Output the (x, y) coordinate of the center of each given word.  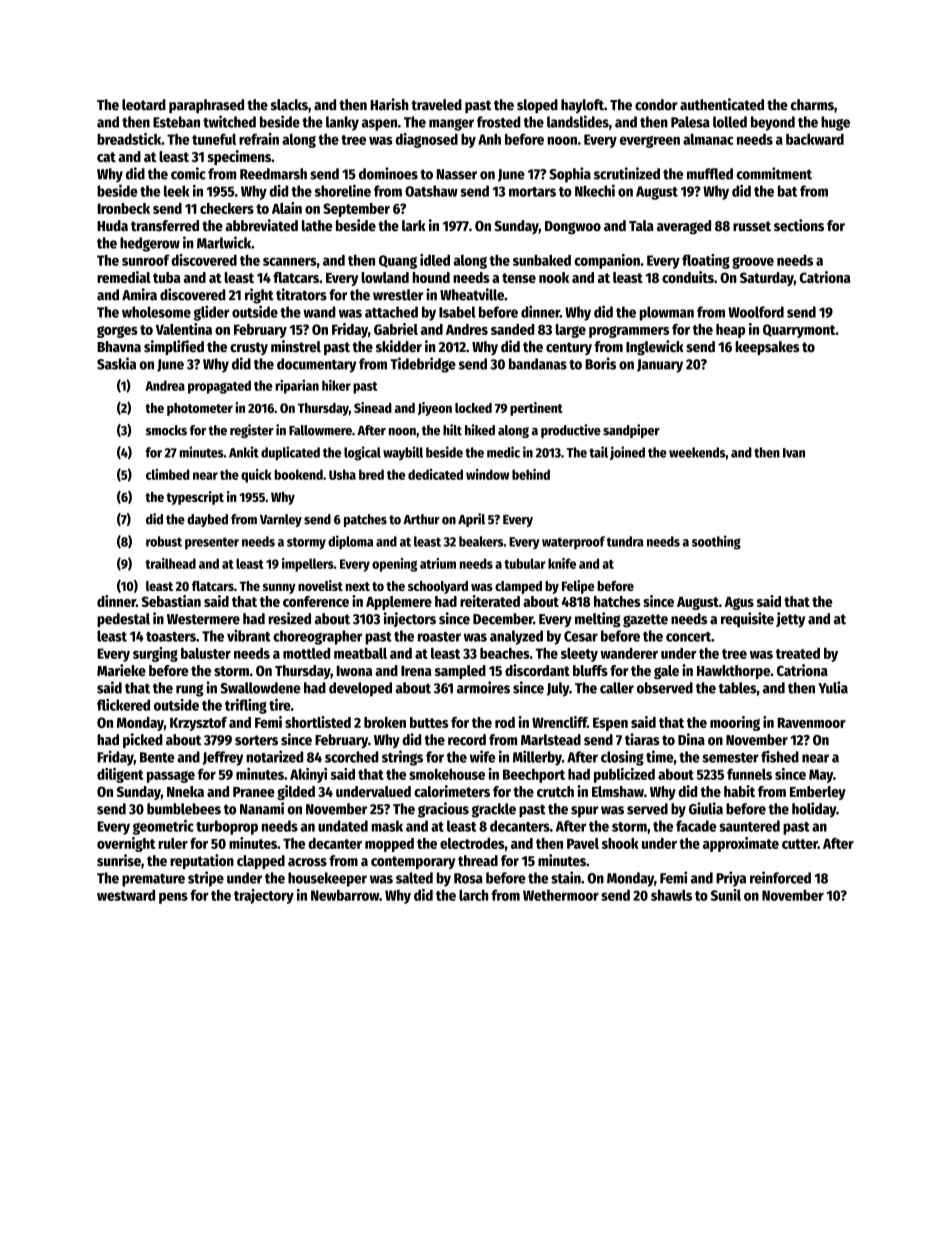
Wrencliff (559, 722)
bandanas (538, 364)
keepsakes (767, 348)
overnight (126, 844)
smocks (166, 430)
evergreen (650, 142)
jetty (790, 620)
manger (451, 125)
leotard (144, 105)
